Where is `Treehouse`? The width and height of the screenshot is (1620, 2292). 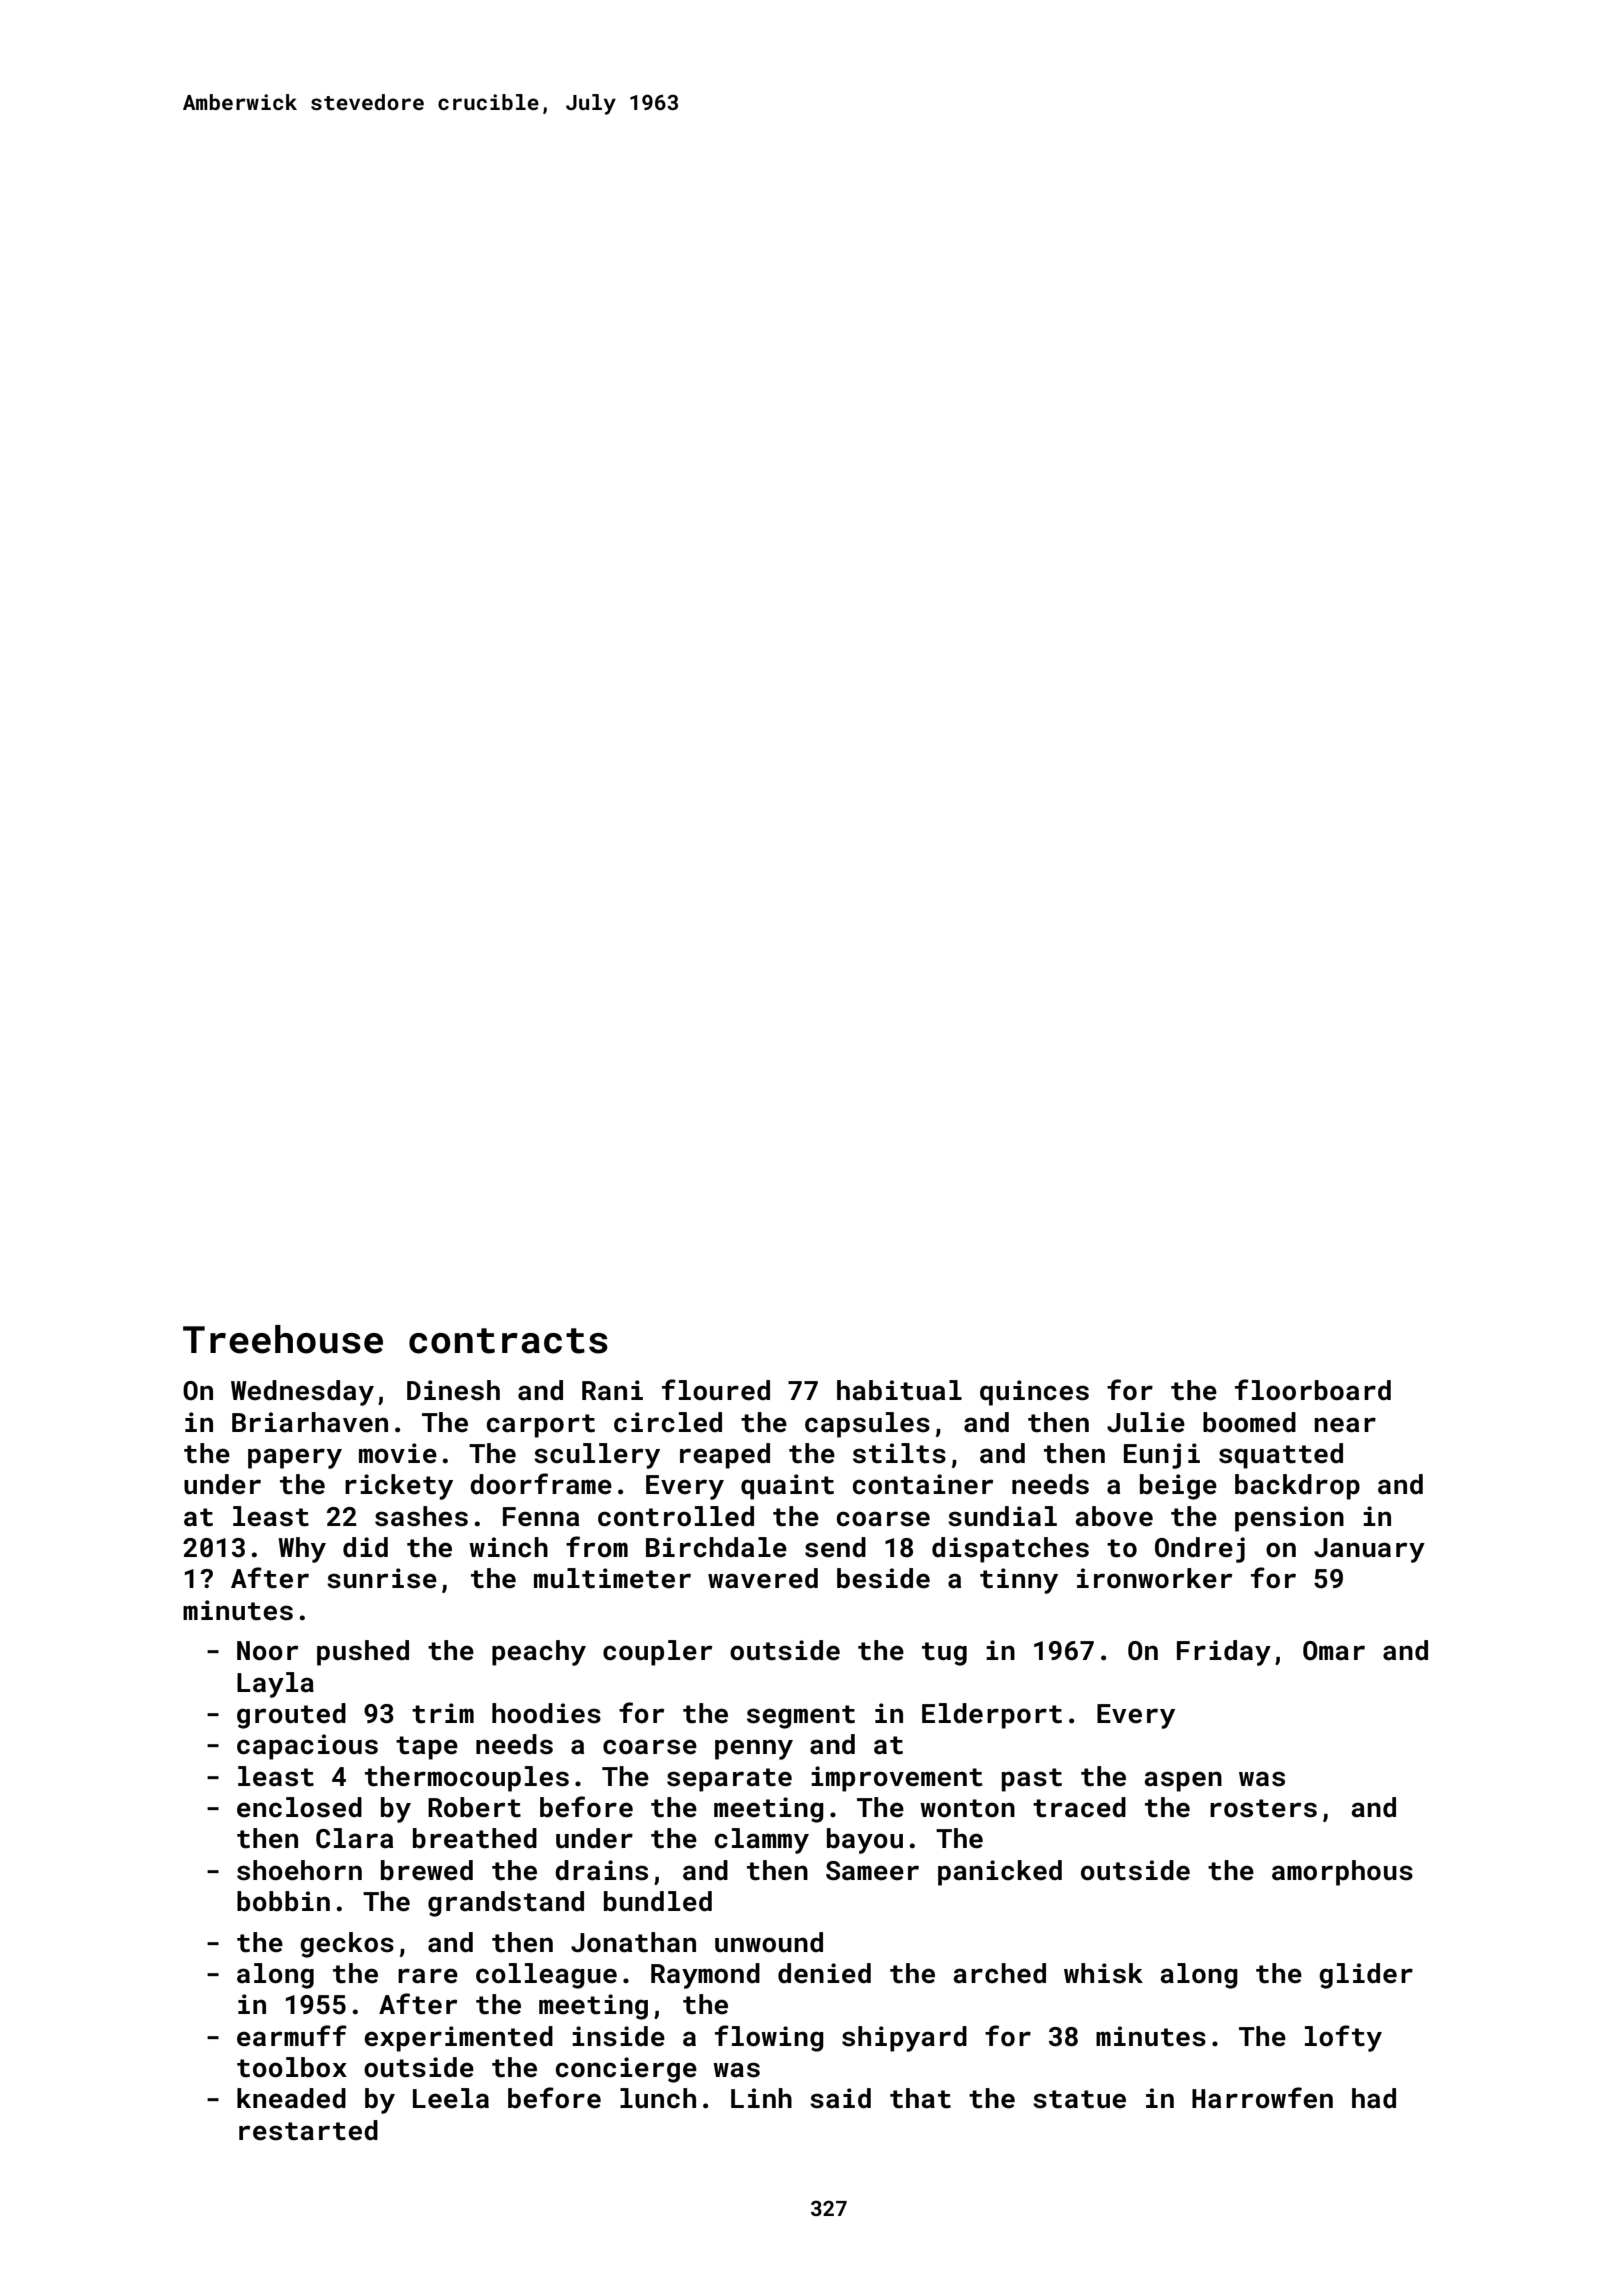
Treehouse is located at coordinates (283, 1339).
